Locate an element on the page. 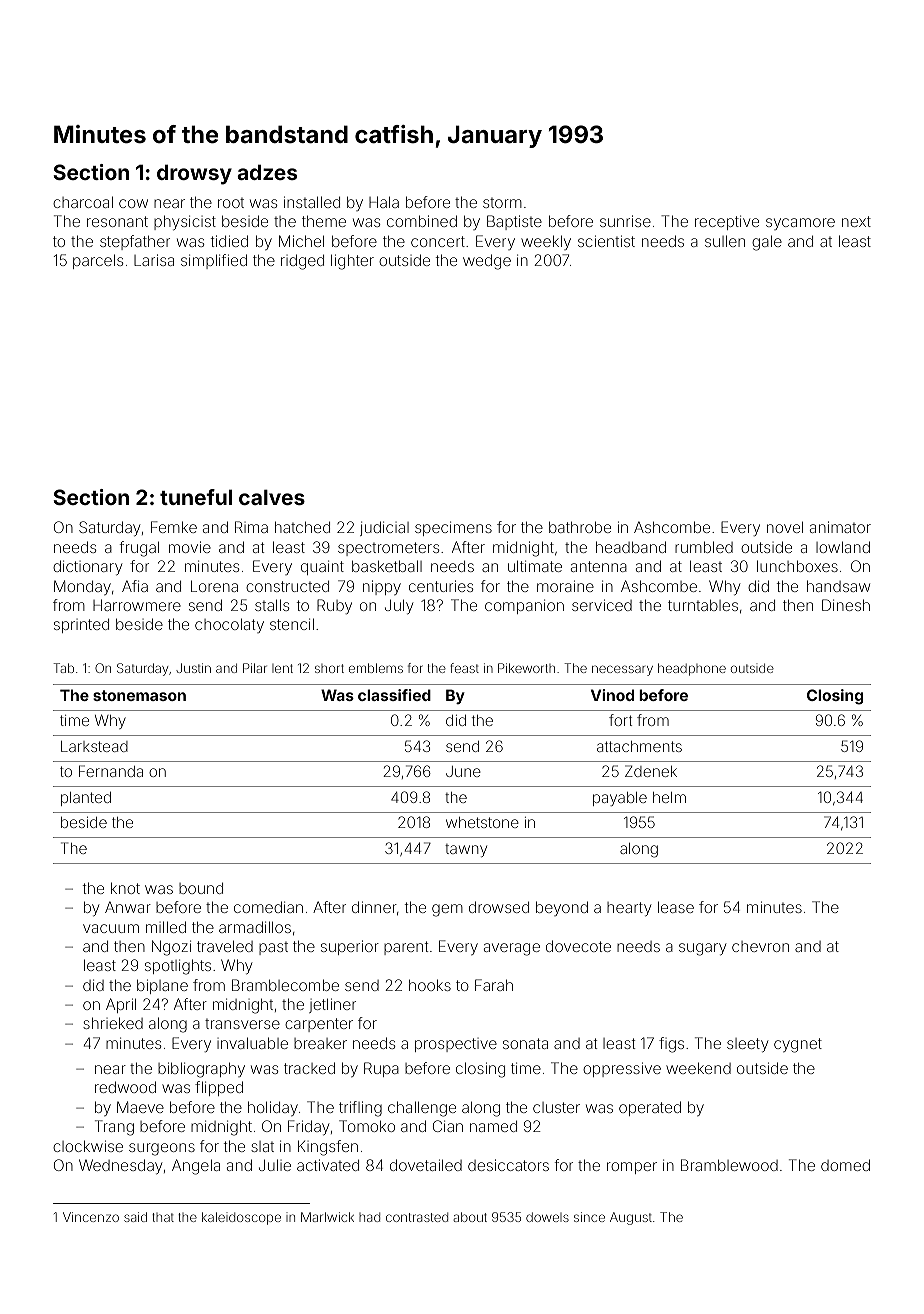 The height and width of the document is (1314, 924). headphone is located at coordinates (692, 669).
